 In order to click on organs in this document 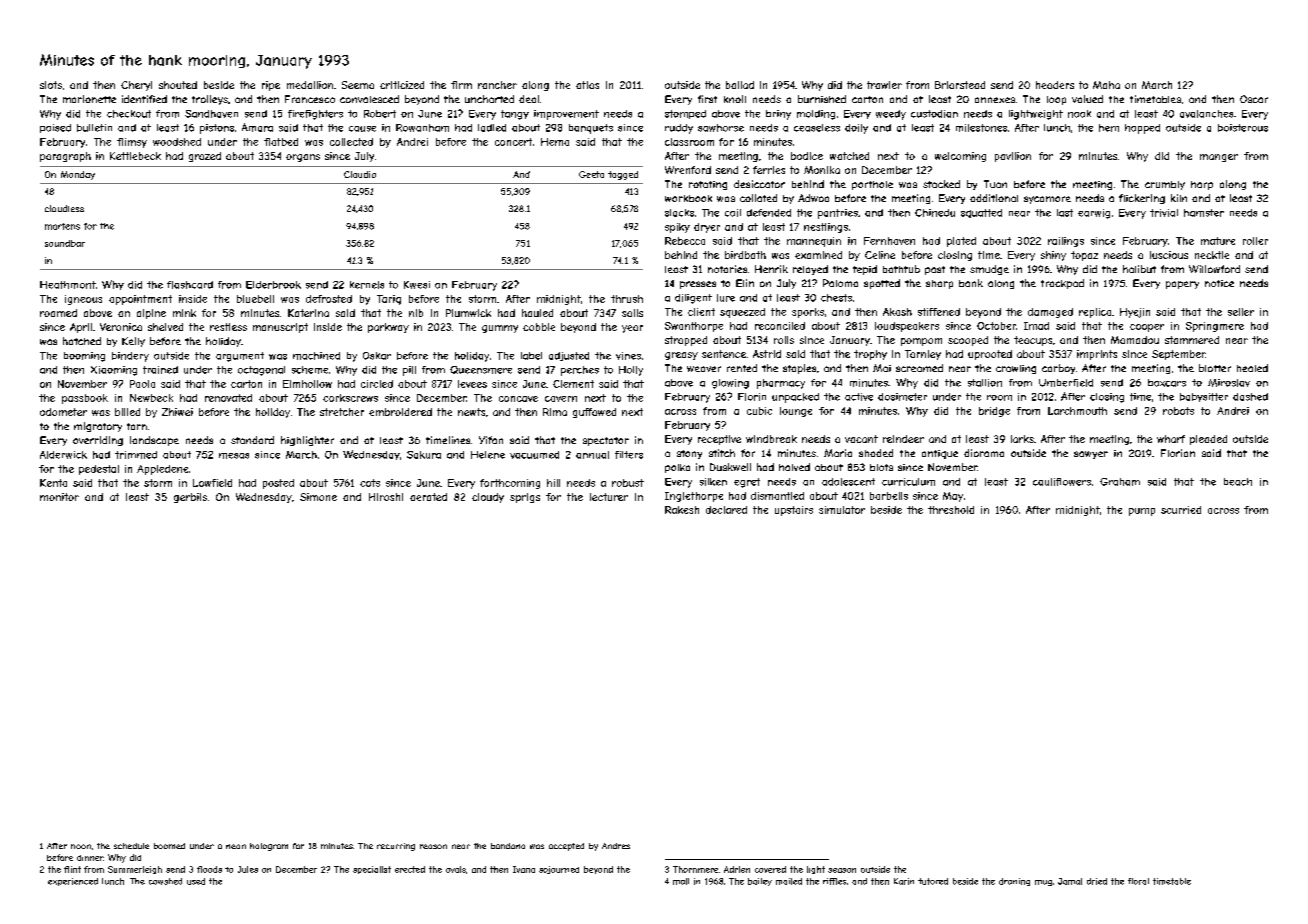, I will do `click(303, 158)`.
